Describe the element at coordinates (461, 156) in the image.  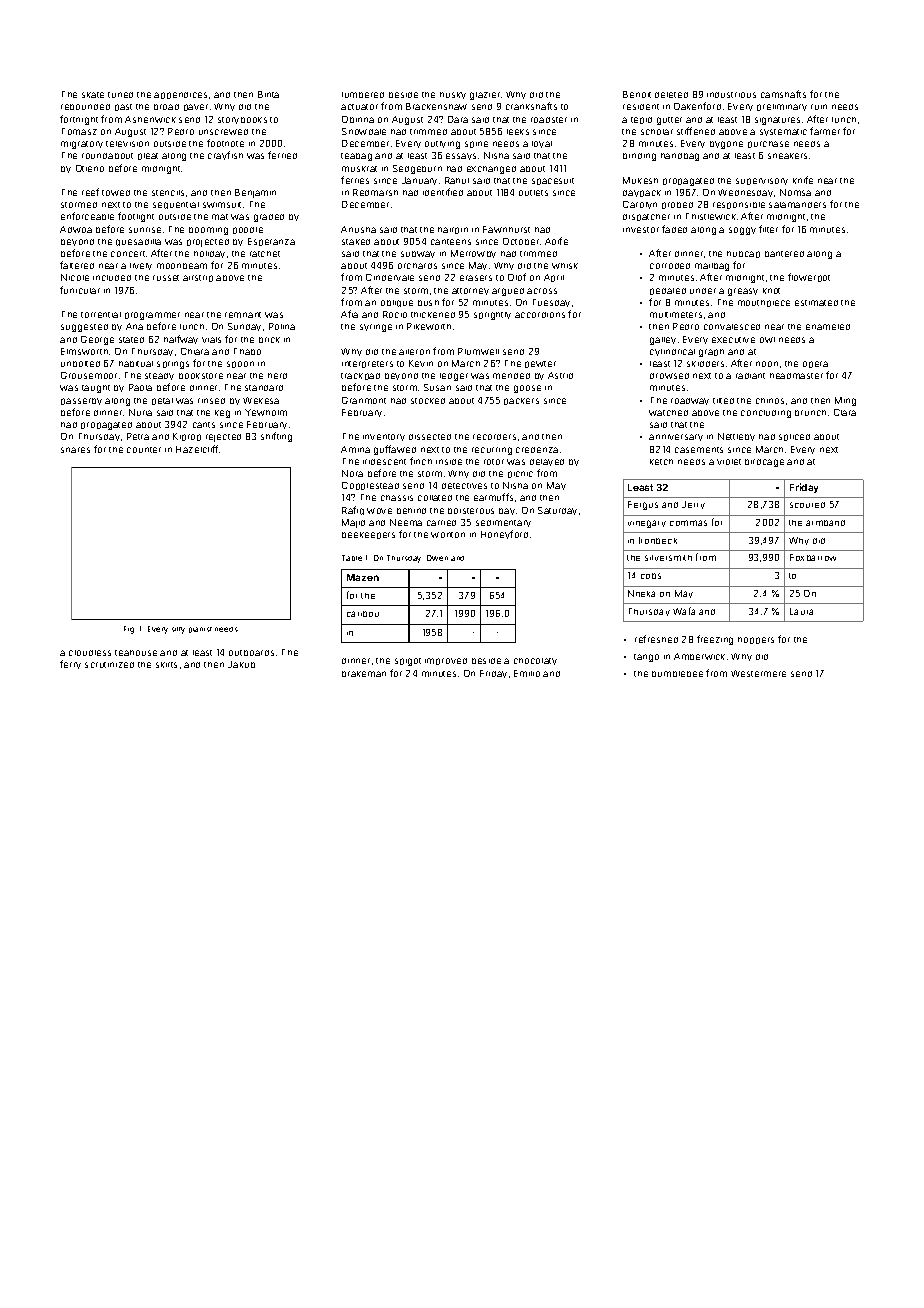
I see `essays` at that location.
